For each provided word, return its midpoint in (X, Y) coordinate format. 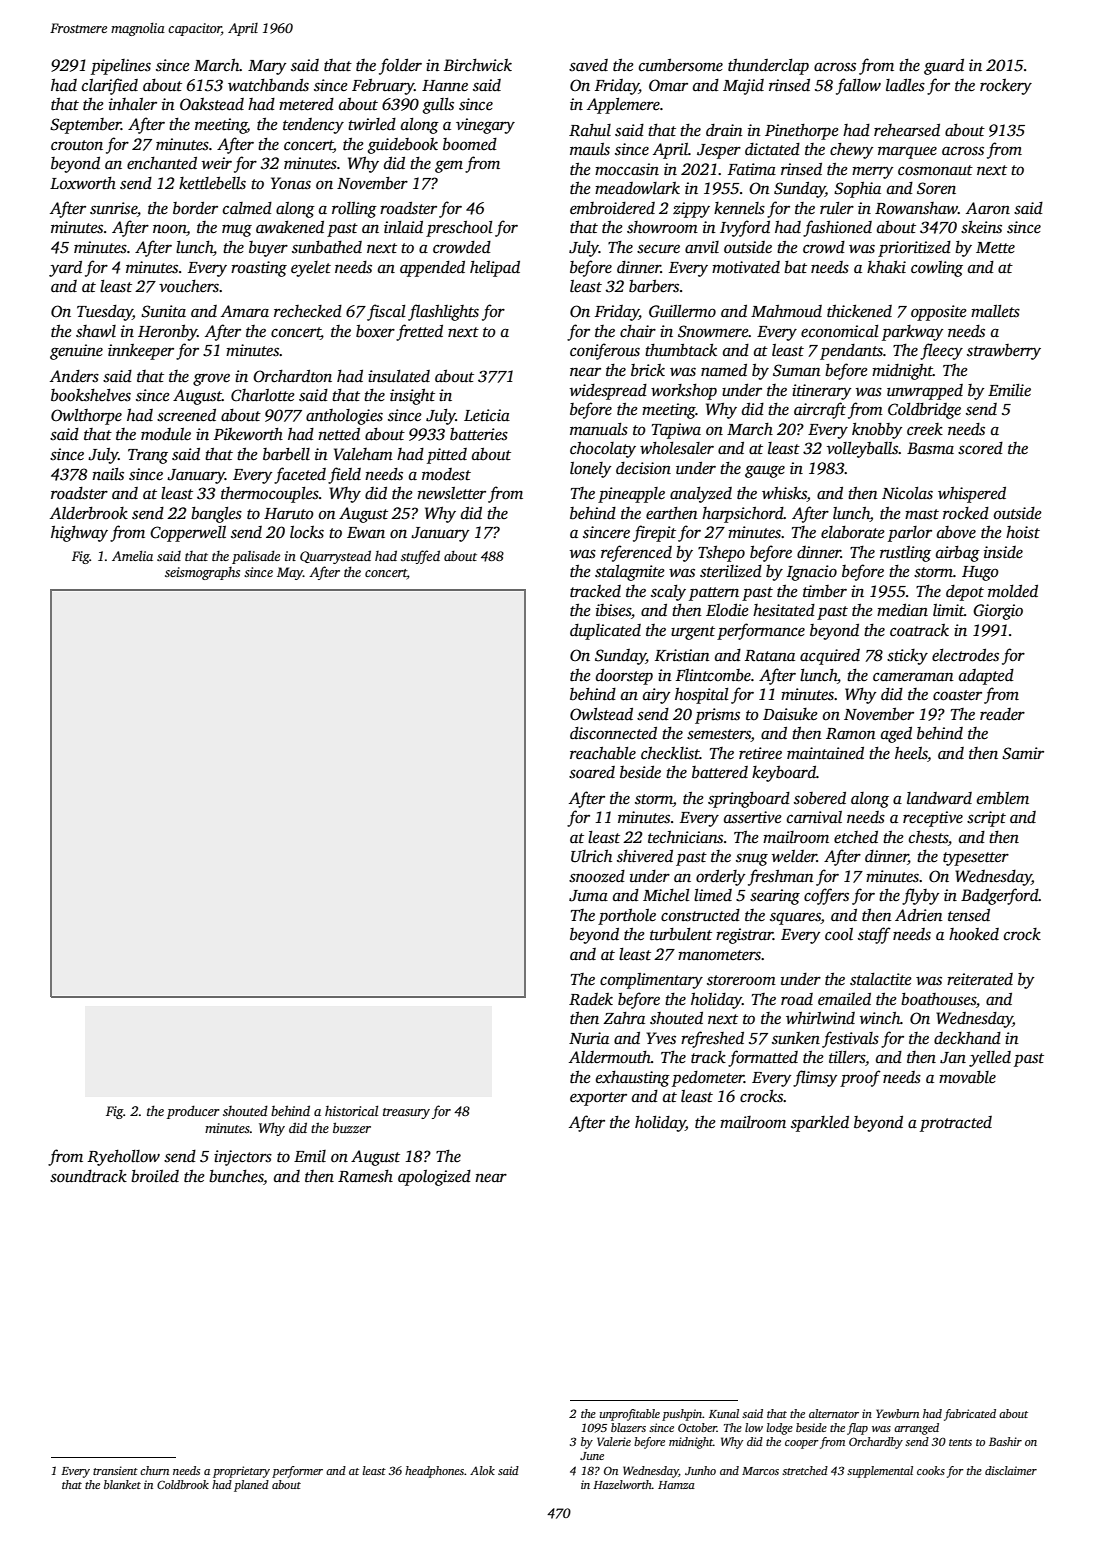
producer (193, 1112)
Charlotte (263, 395)
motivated (746, 267)
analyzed (701, 495)
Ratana (770, 656)
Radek (591, 999)
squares (795, 918)
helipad (495, 268)
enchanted (162, 163)
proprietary (241, 1472)
